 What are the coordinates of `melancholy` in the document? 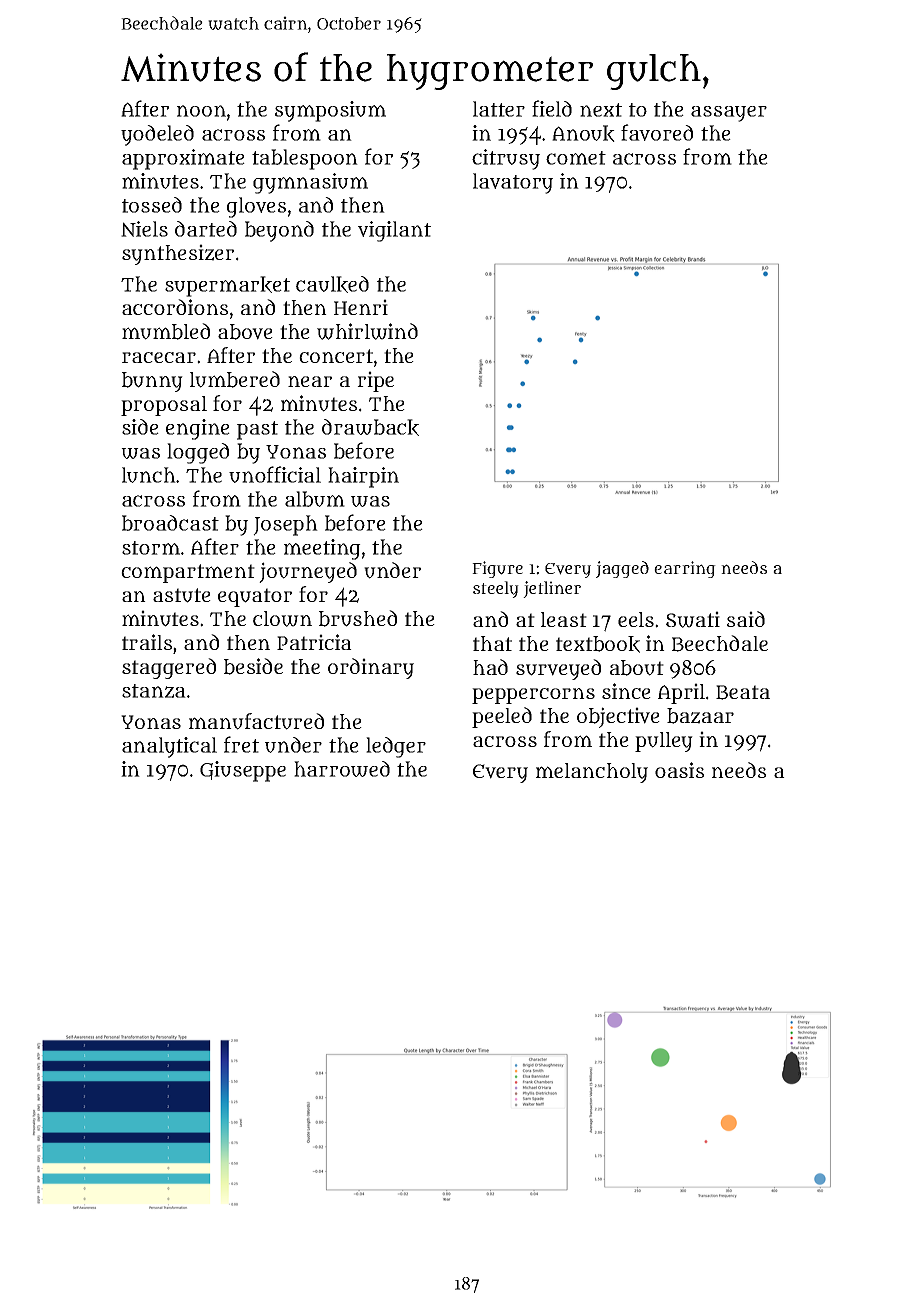 It's located at (592, 773).
